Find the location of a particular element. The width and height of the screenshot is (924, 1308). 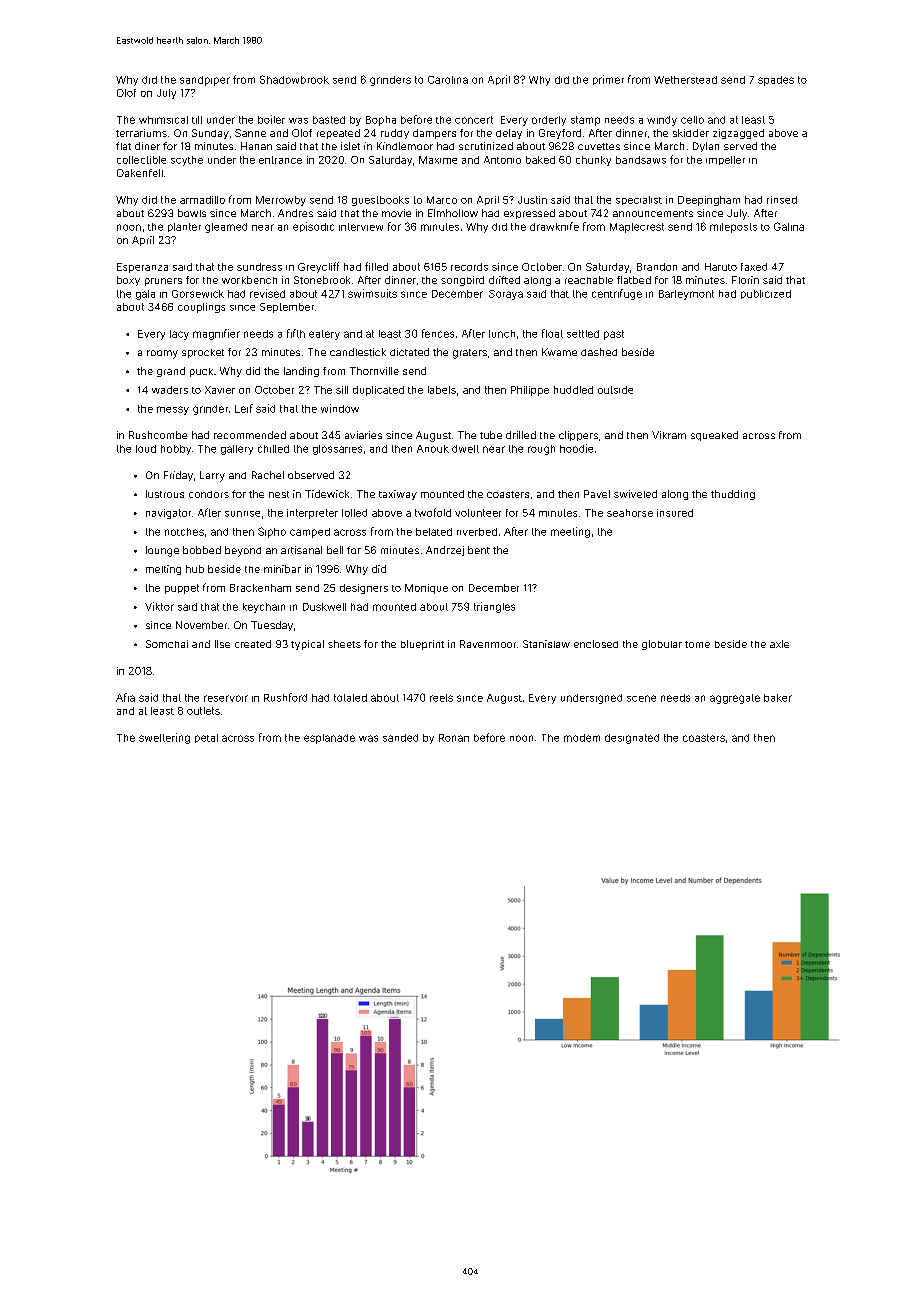

petal is located at coordinates (206, 738).
